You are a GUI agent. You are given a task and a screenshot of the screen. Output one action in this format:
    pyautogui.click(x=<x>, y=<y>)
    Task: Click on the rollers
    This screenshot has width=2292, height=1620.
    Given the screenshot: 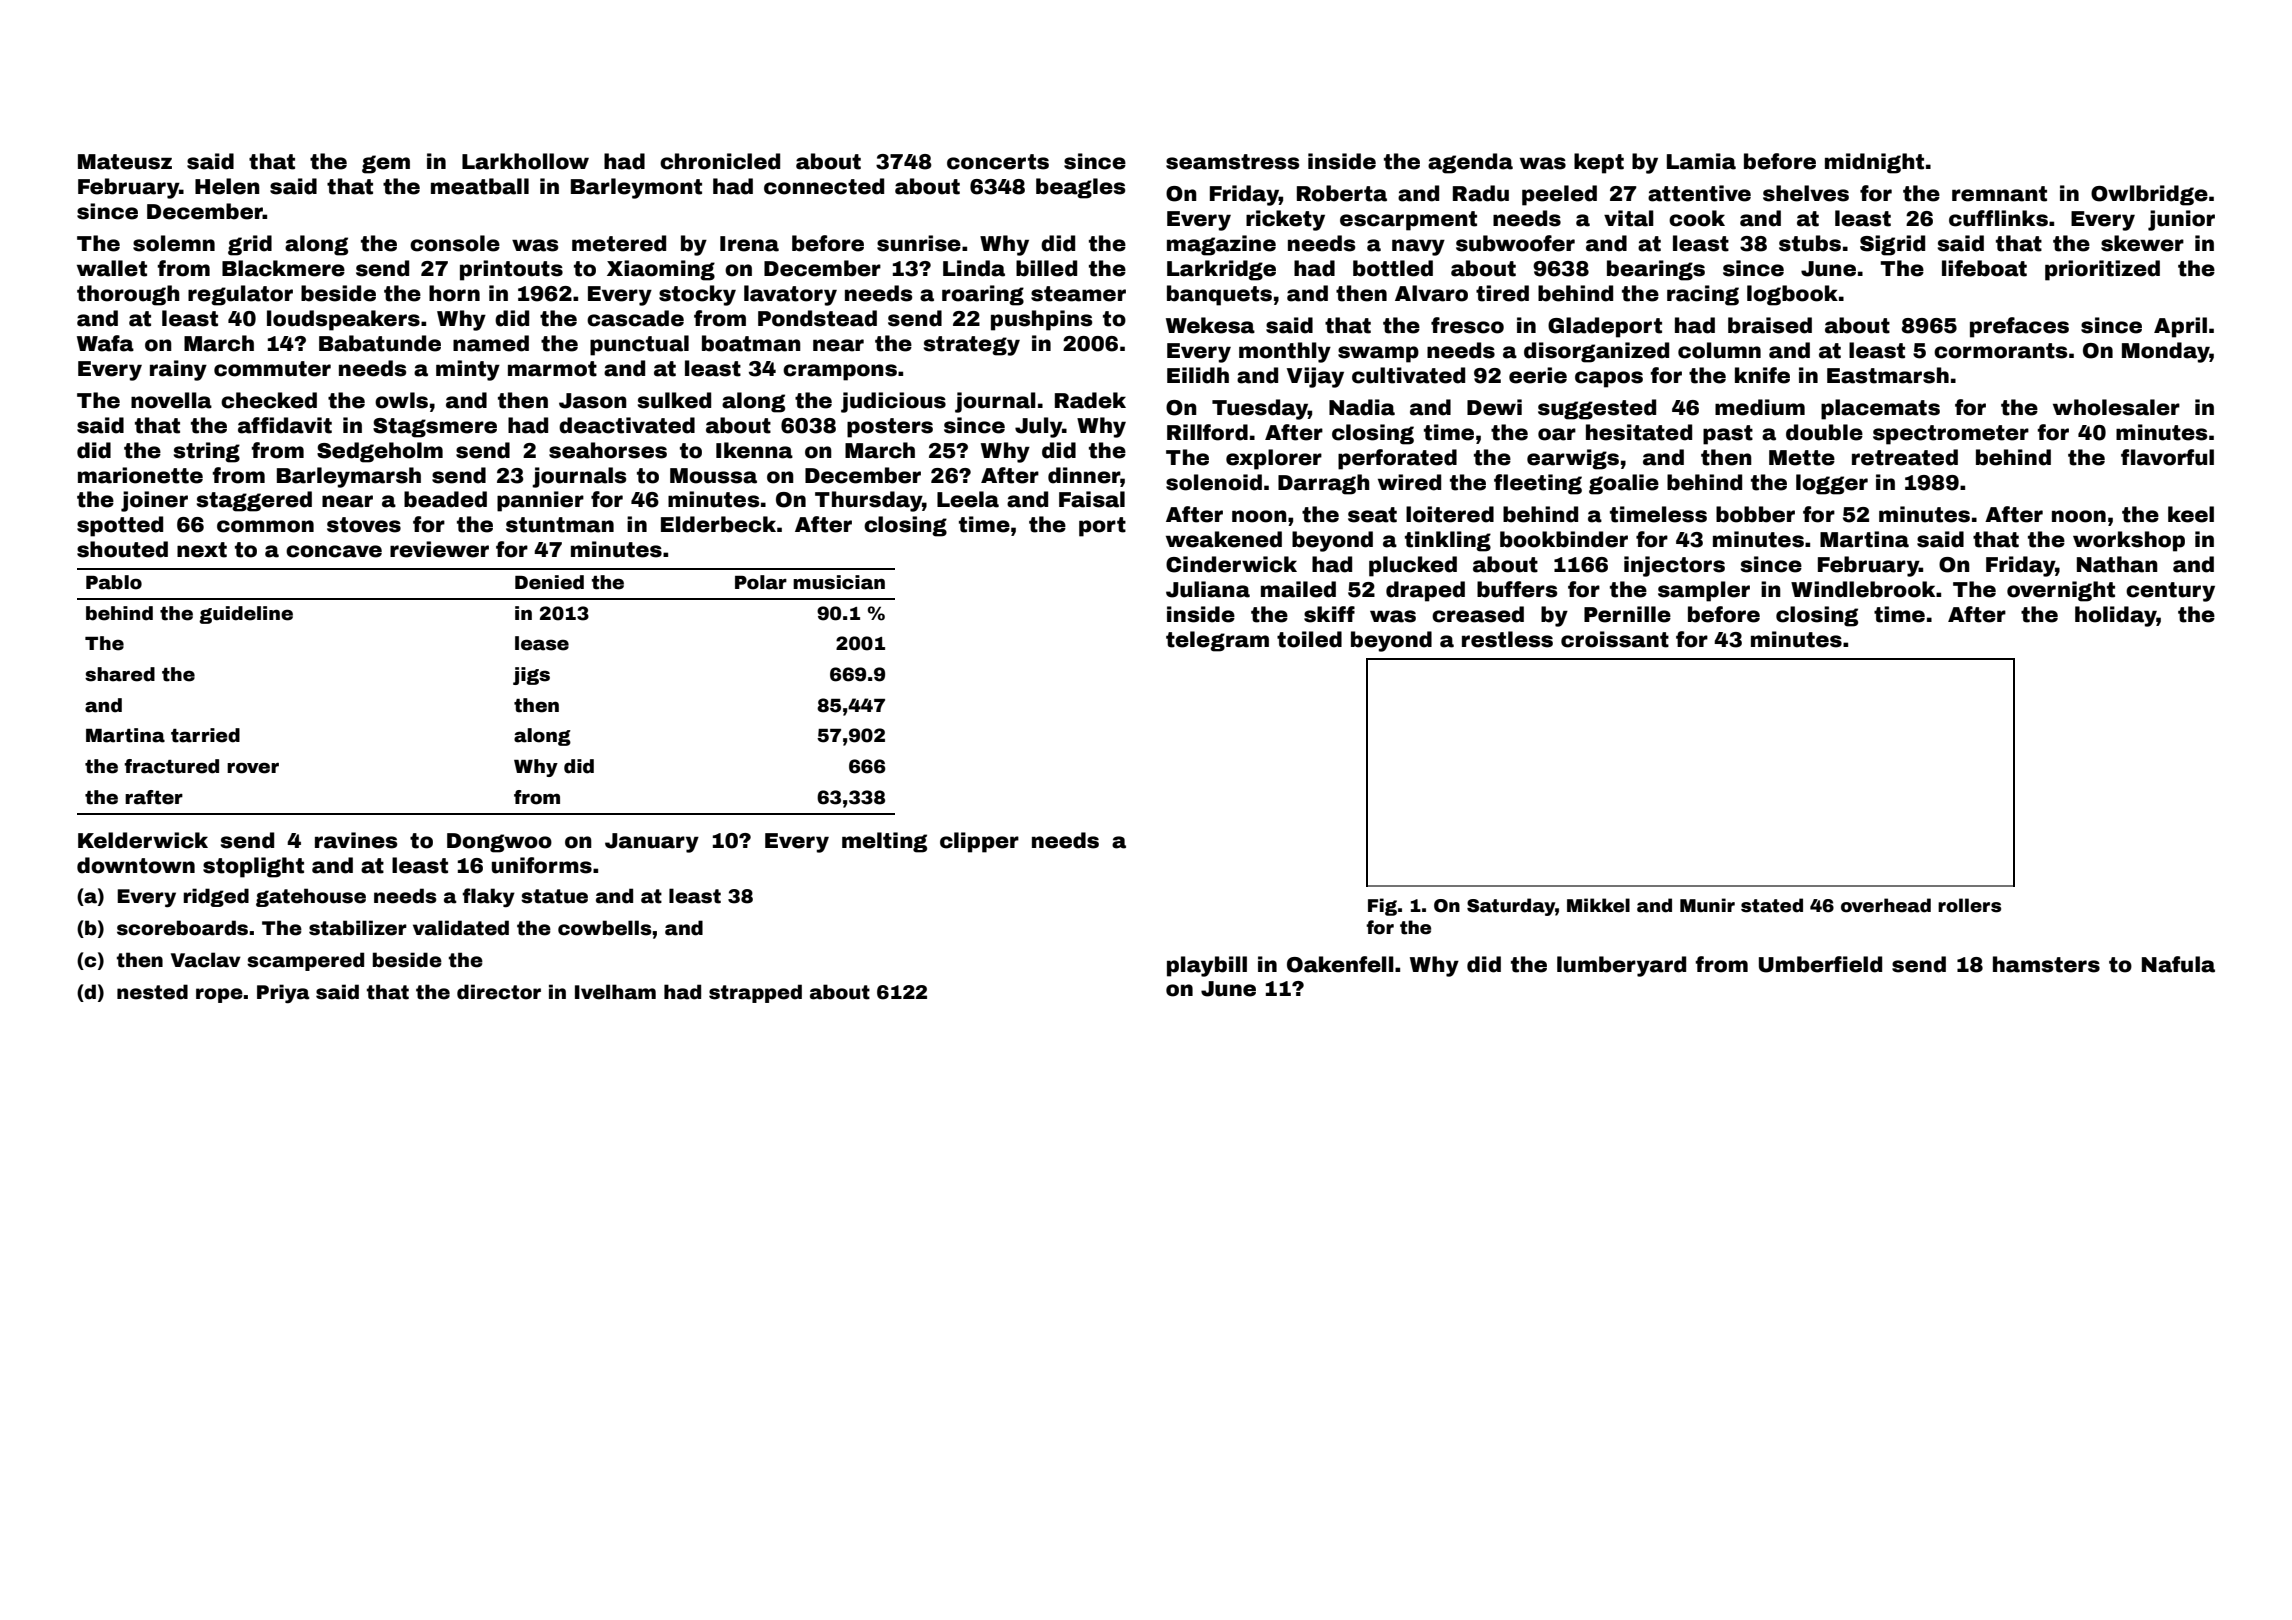 What is the action you would take?
    pyautogui.click(x=1969, y=905)
